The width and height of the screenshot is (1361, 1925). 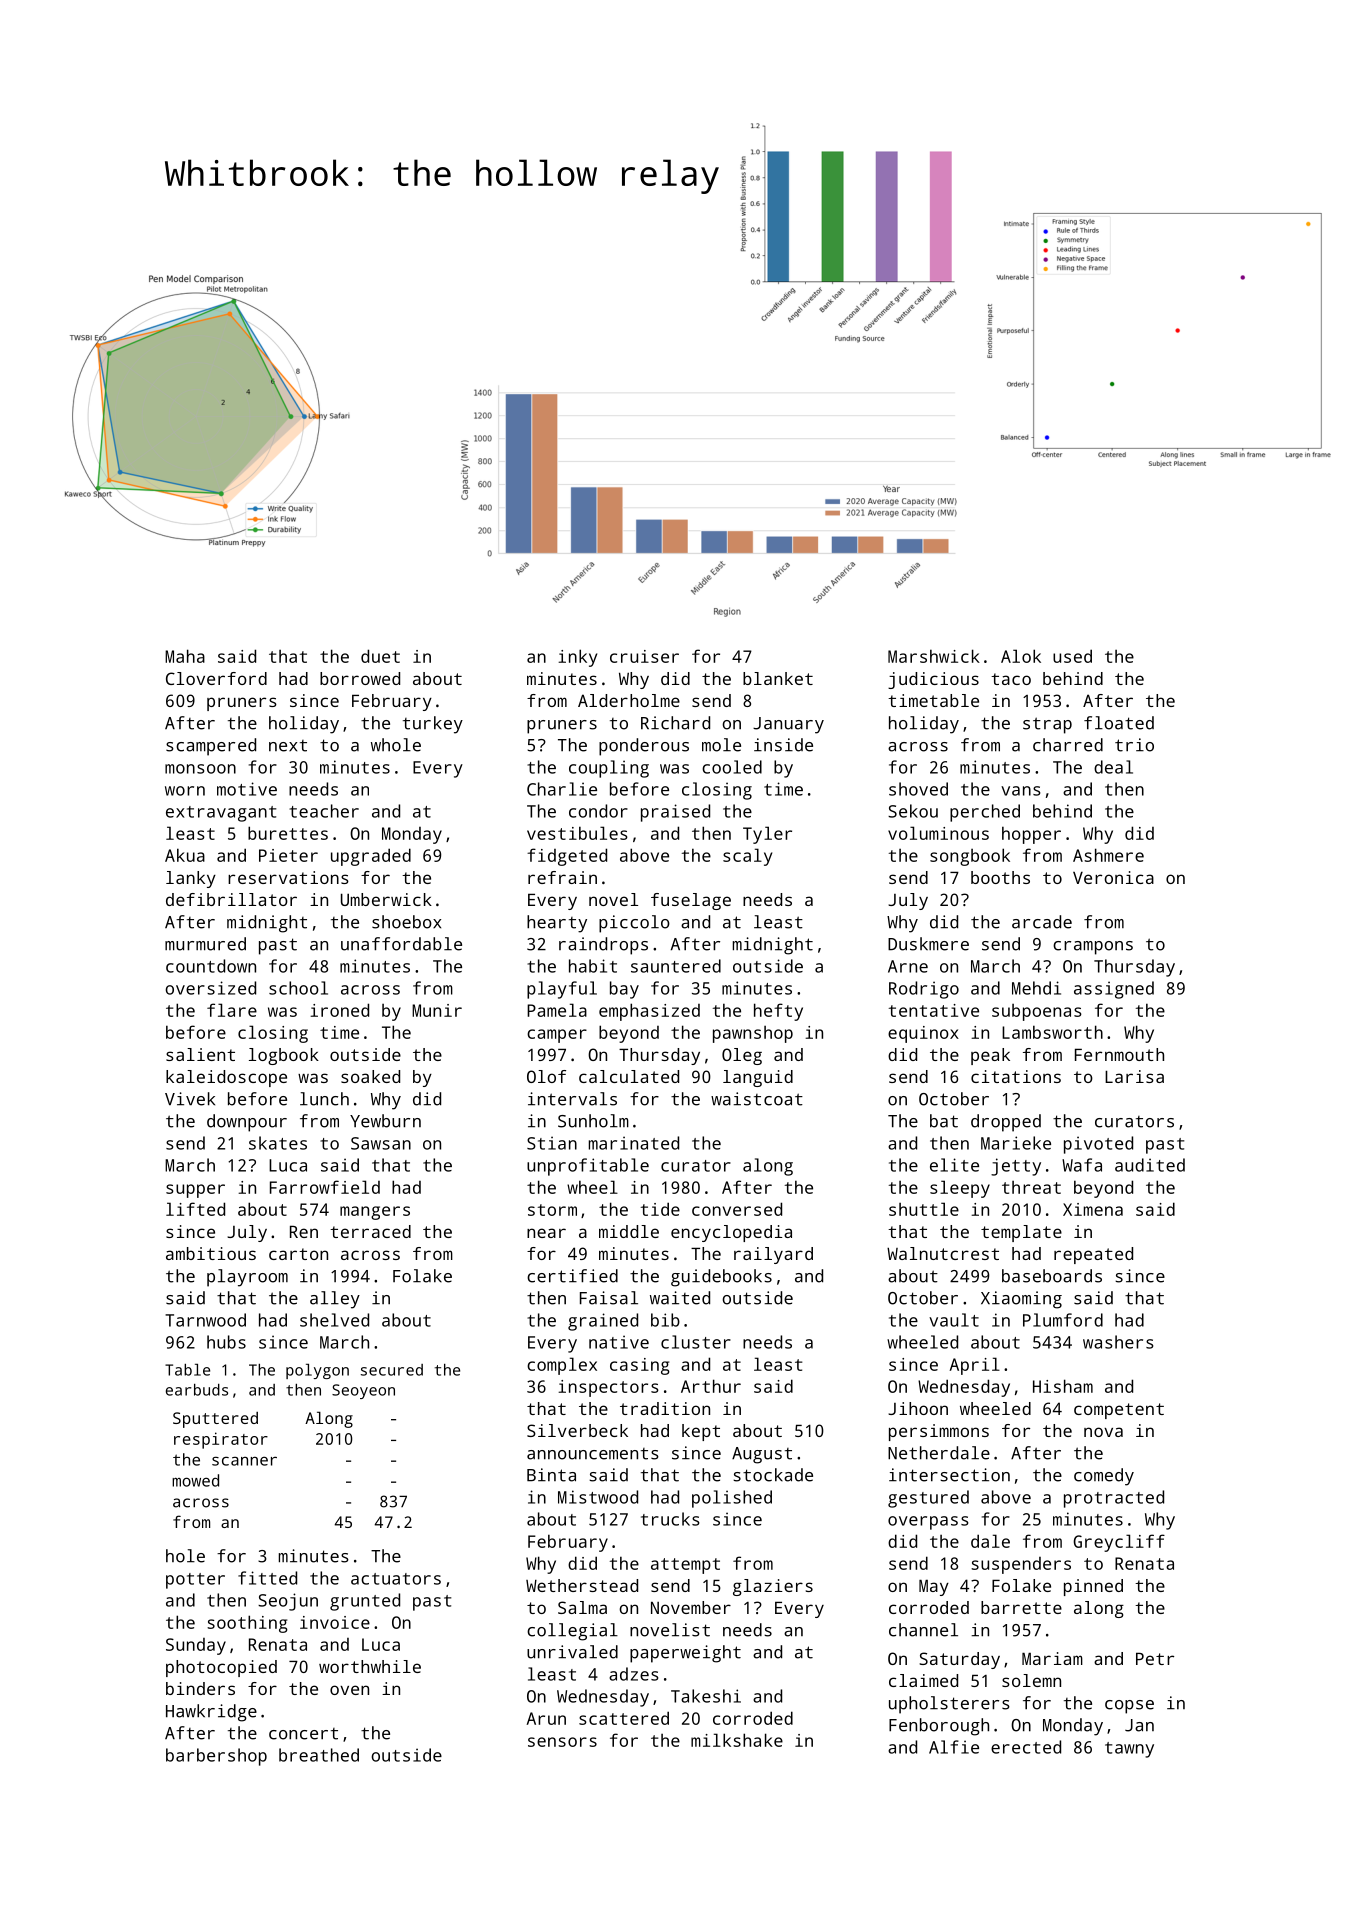 What do you see at coordinates (244, 1461) in the screenshot?
I see `scanner` at bounding box center [244, 1461].
